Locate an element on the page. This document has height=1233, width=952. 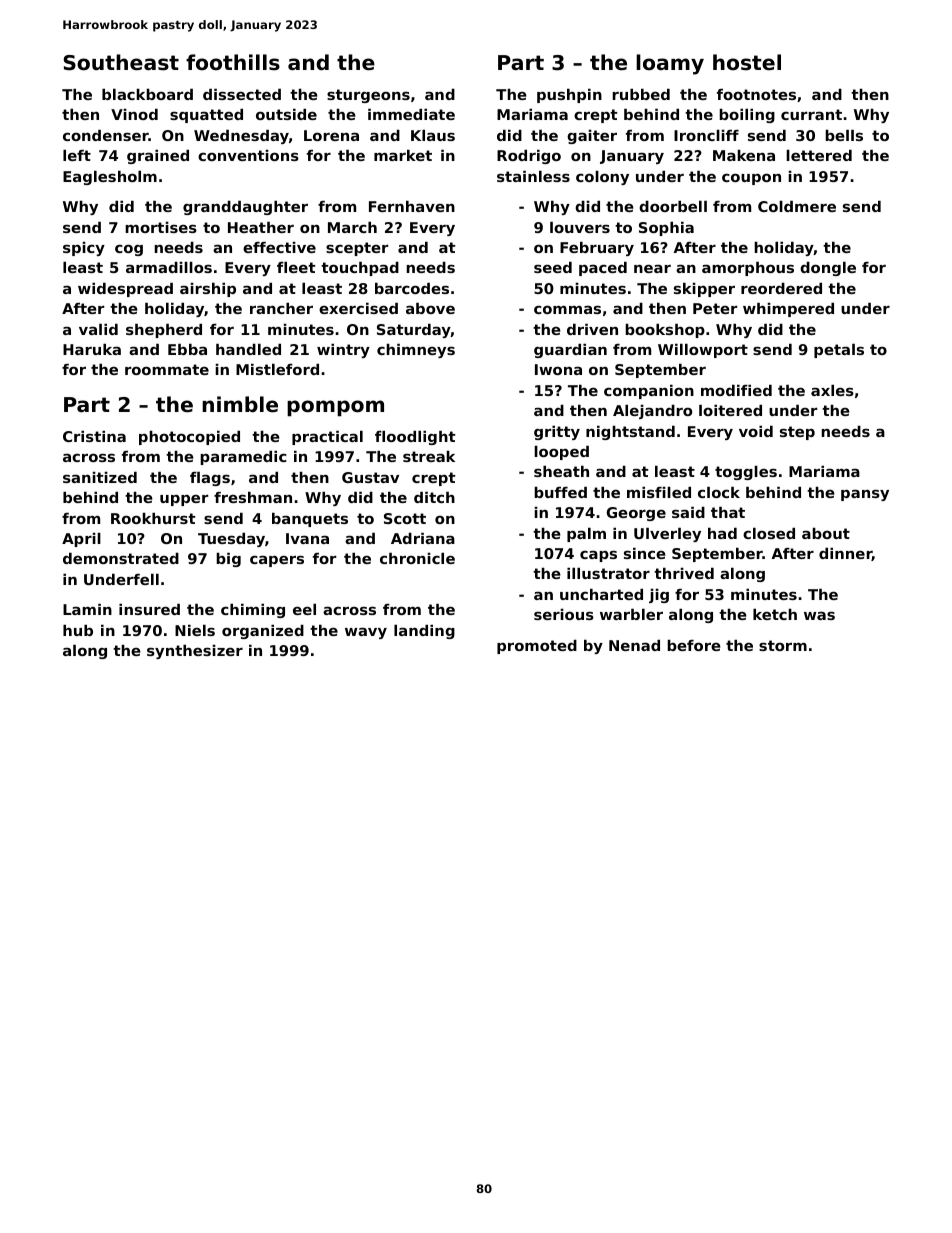
toggles is located at coordinates (746, 473).
